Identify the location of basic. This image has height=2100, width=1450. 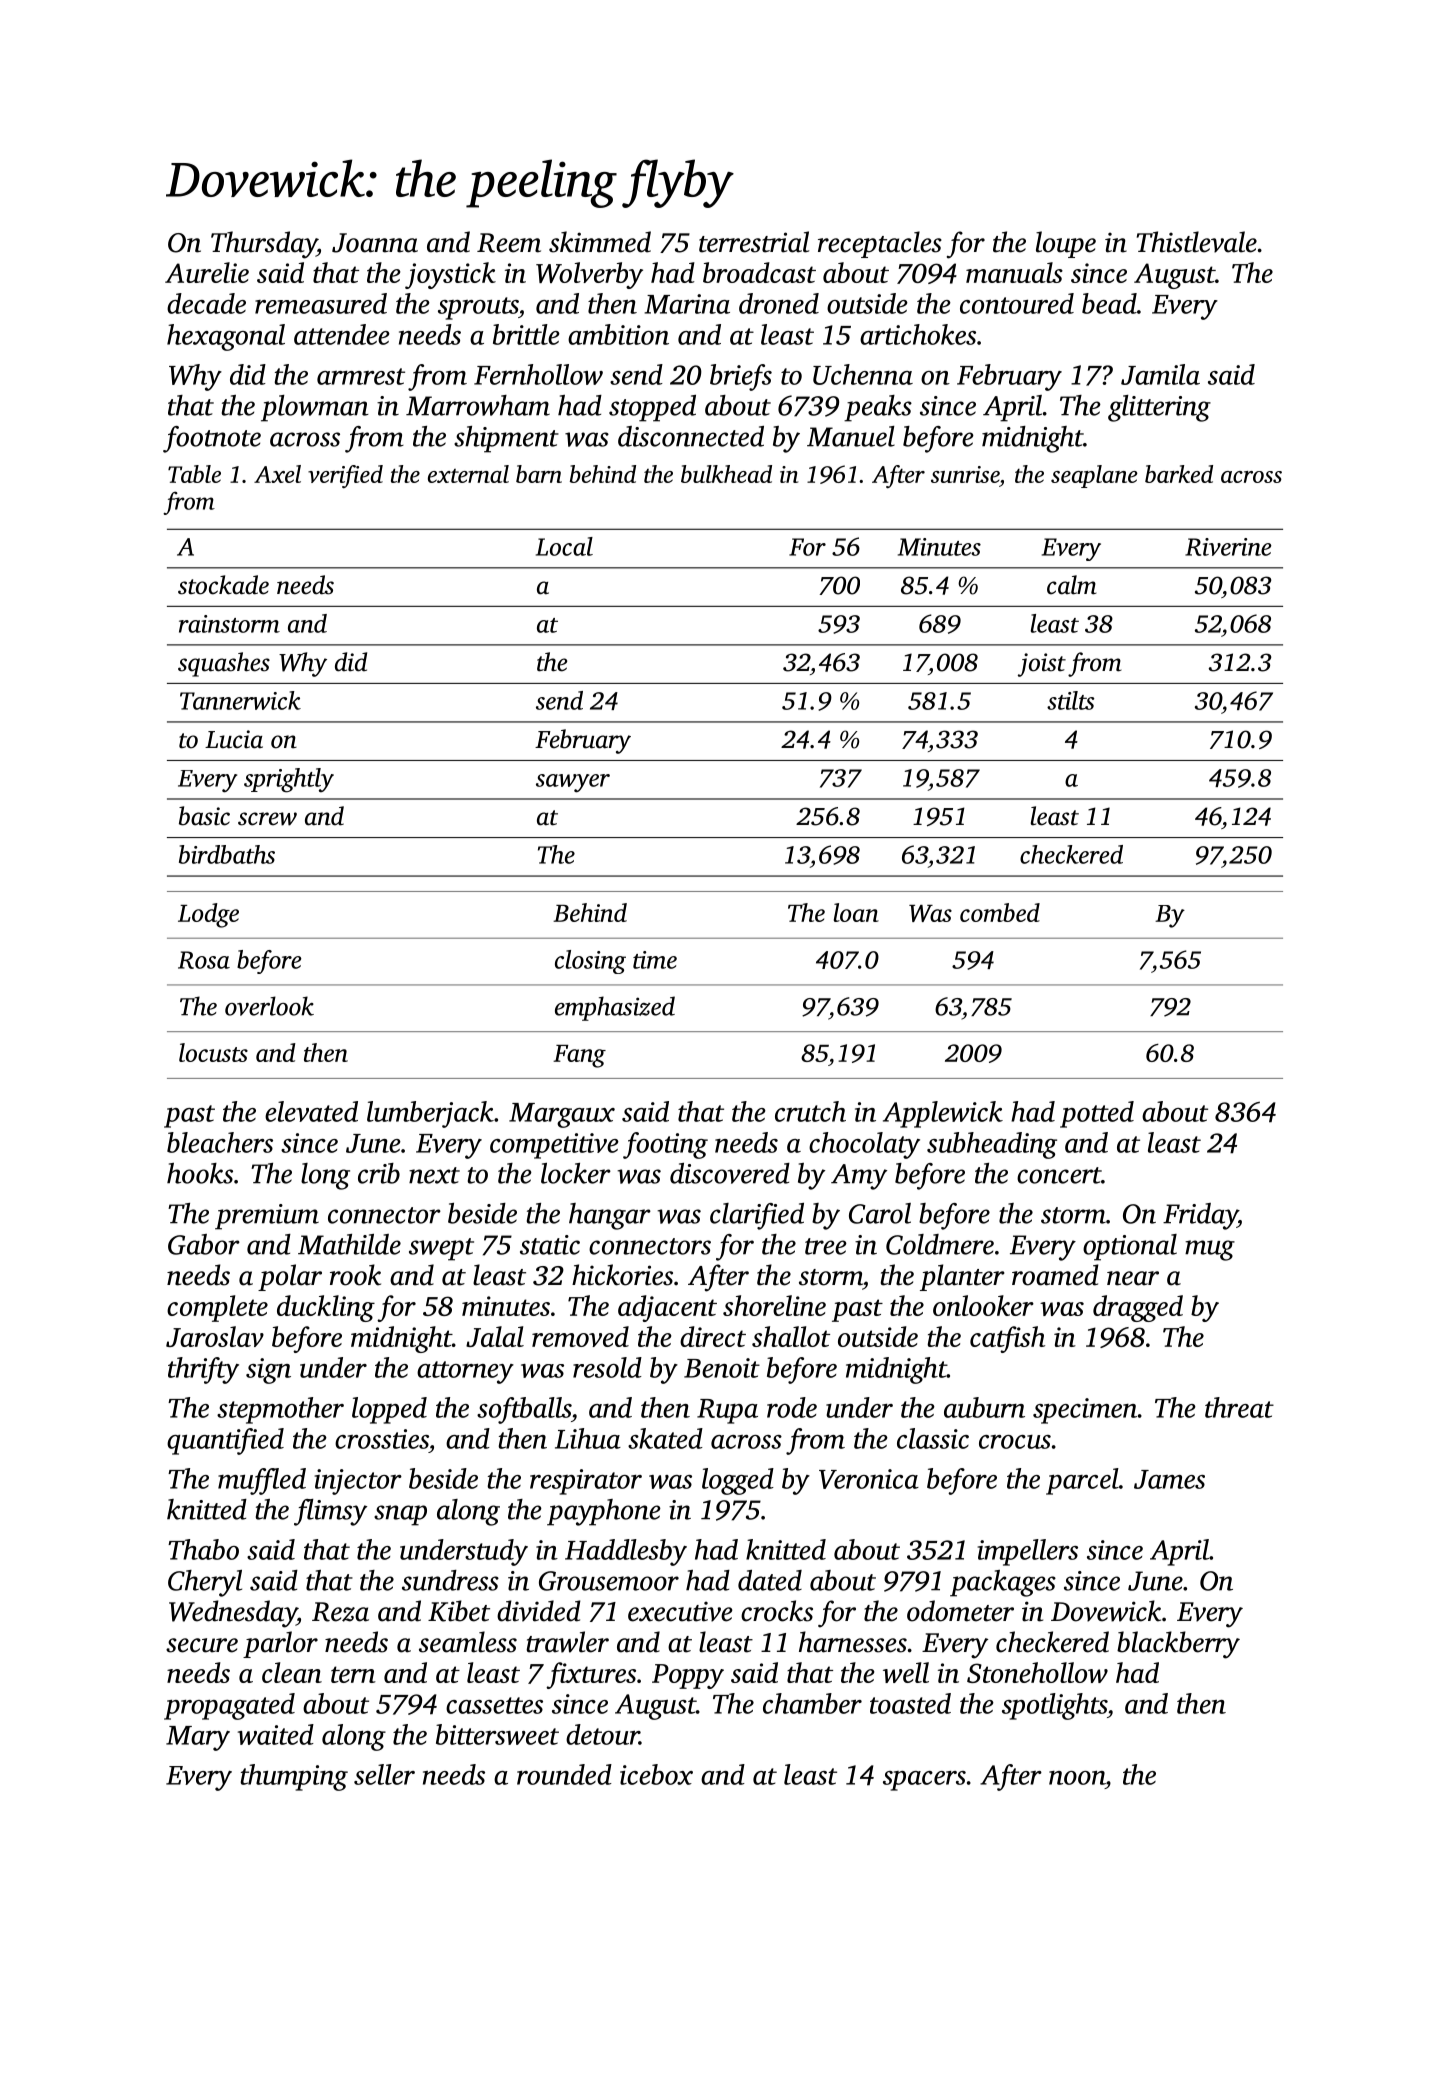
(204, 816).
